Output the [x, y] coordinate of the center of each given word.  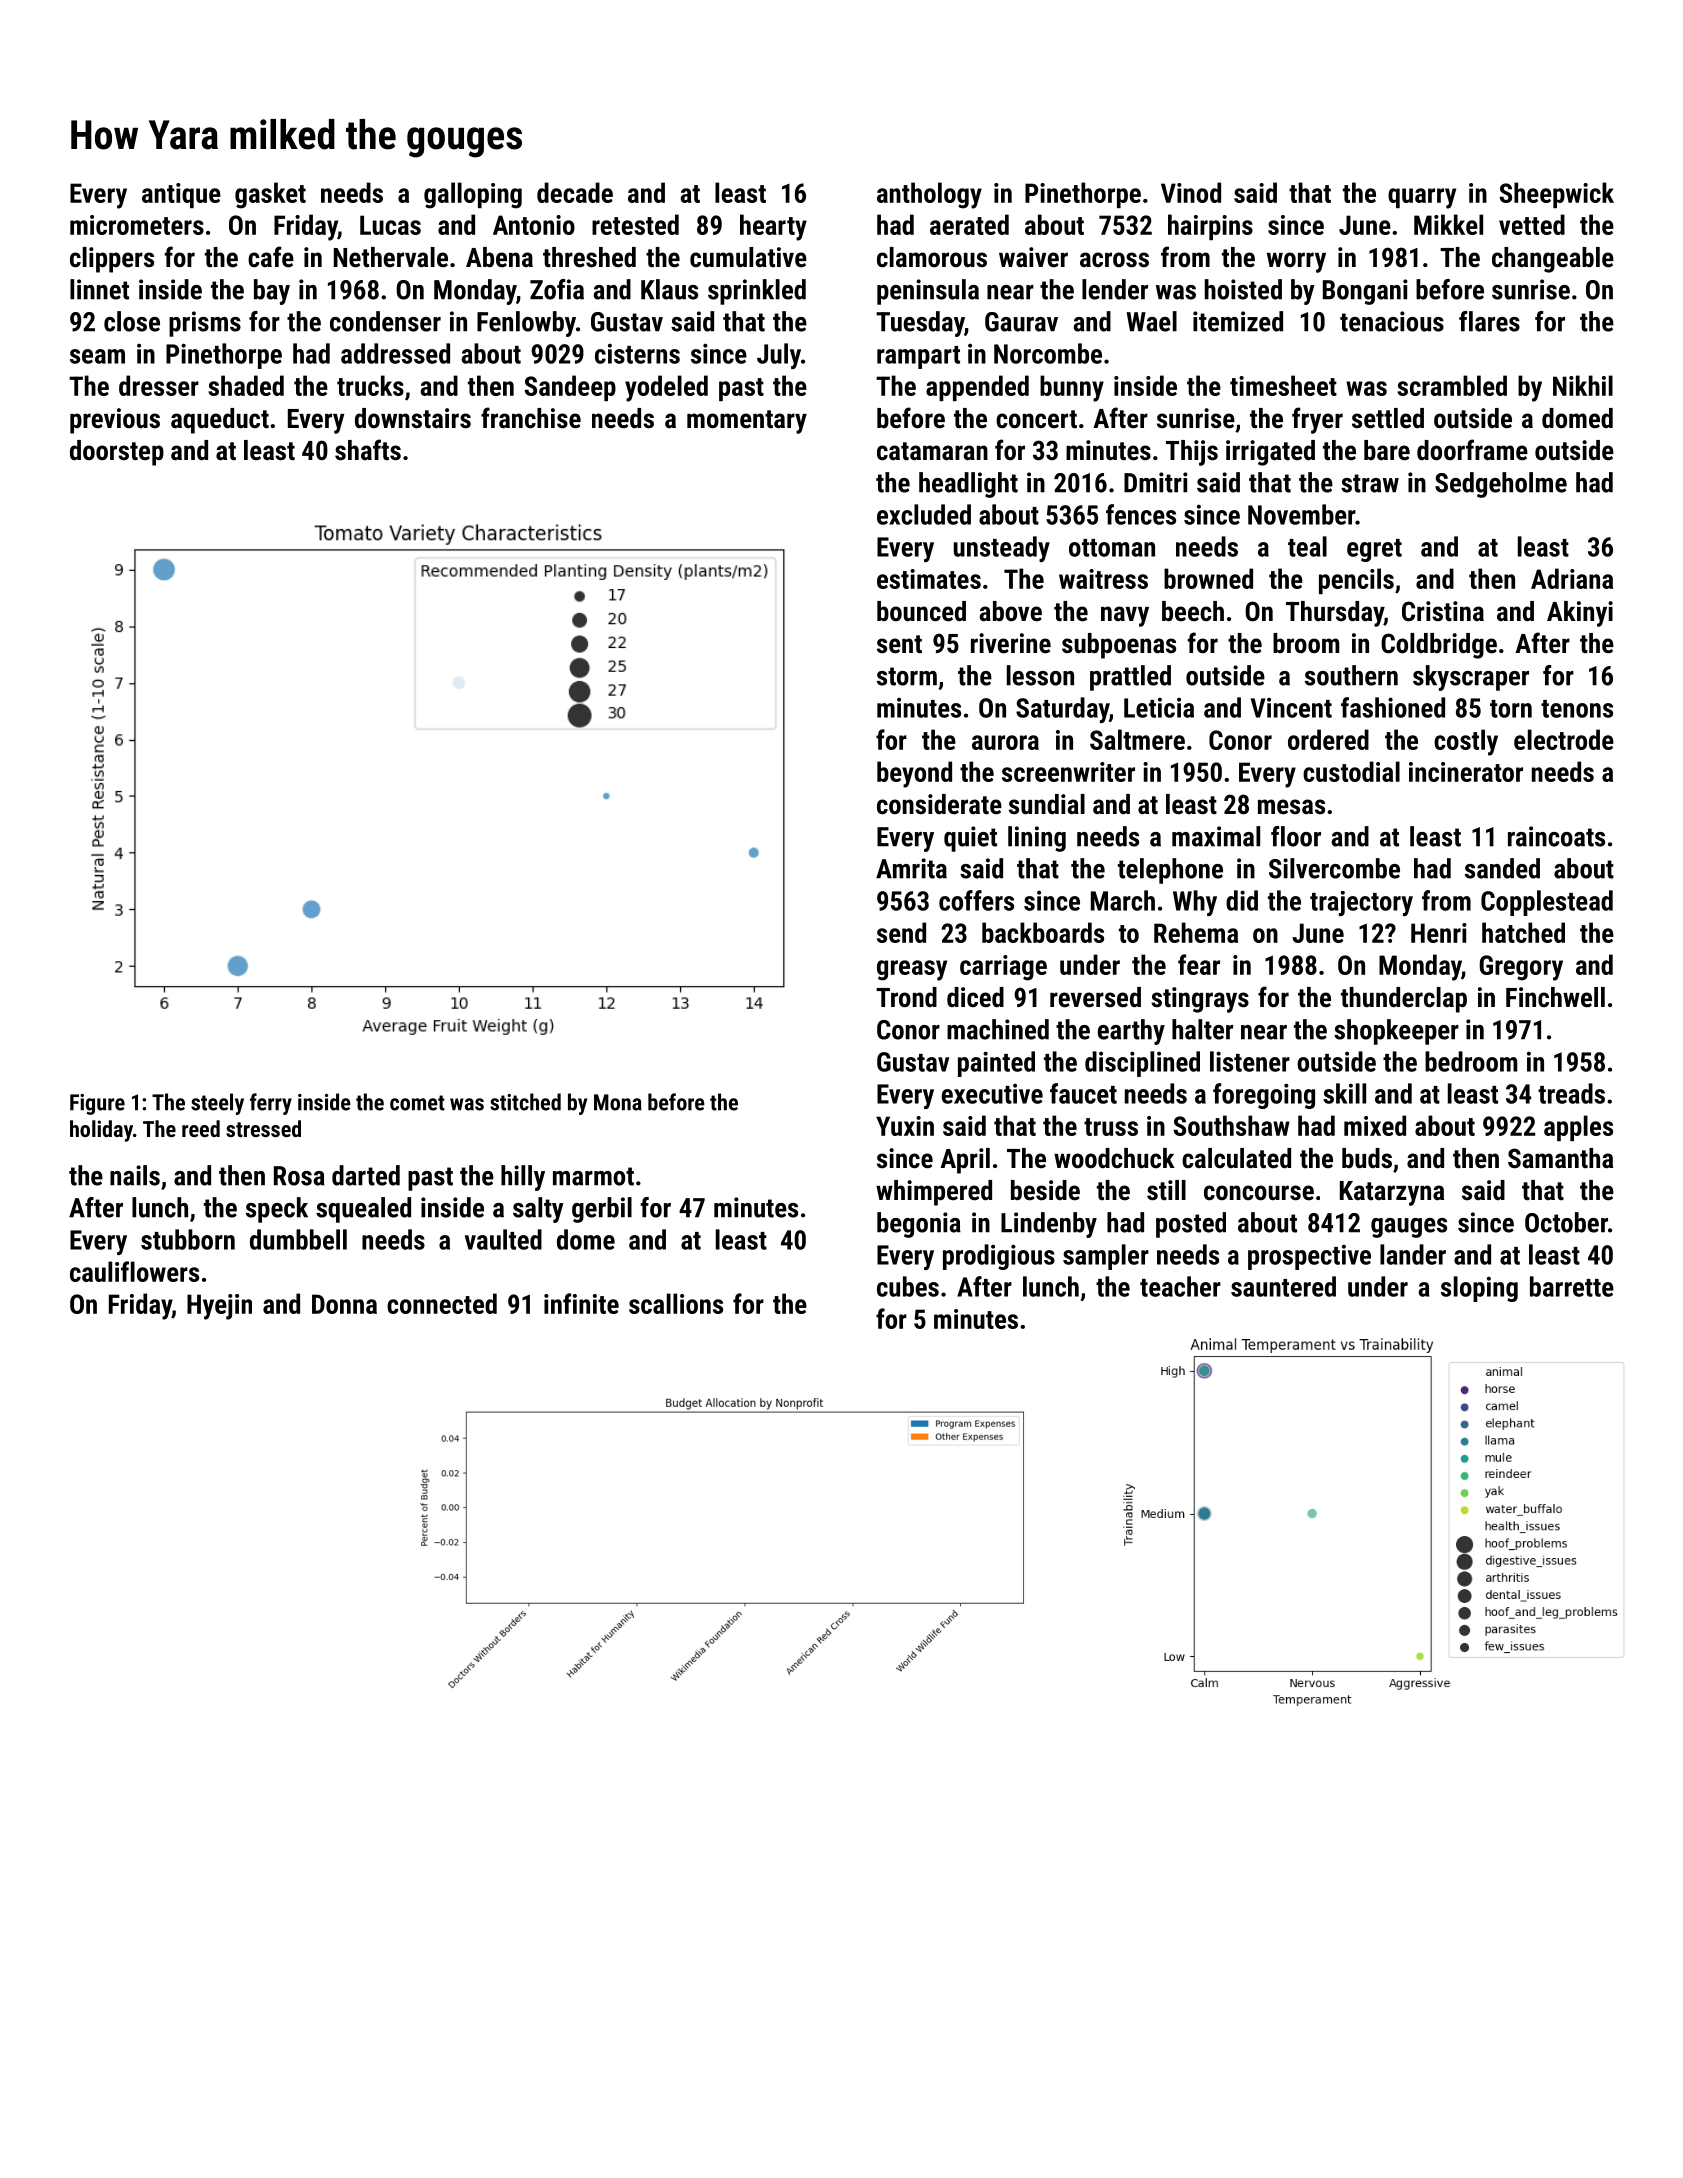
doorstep [117, 453]
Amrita [911, 868]
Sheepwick [1557, 195]
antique [181, 195]
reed [201, 1128]
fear [1199, 964]
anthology [929, 195]
